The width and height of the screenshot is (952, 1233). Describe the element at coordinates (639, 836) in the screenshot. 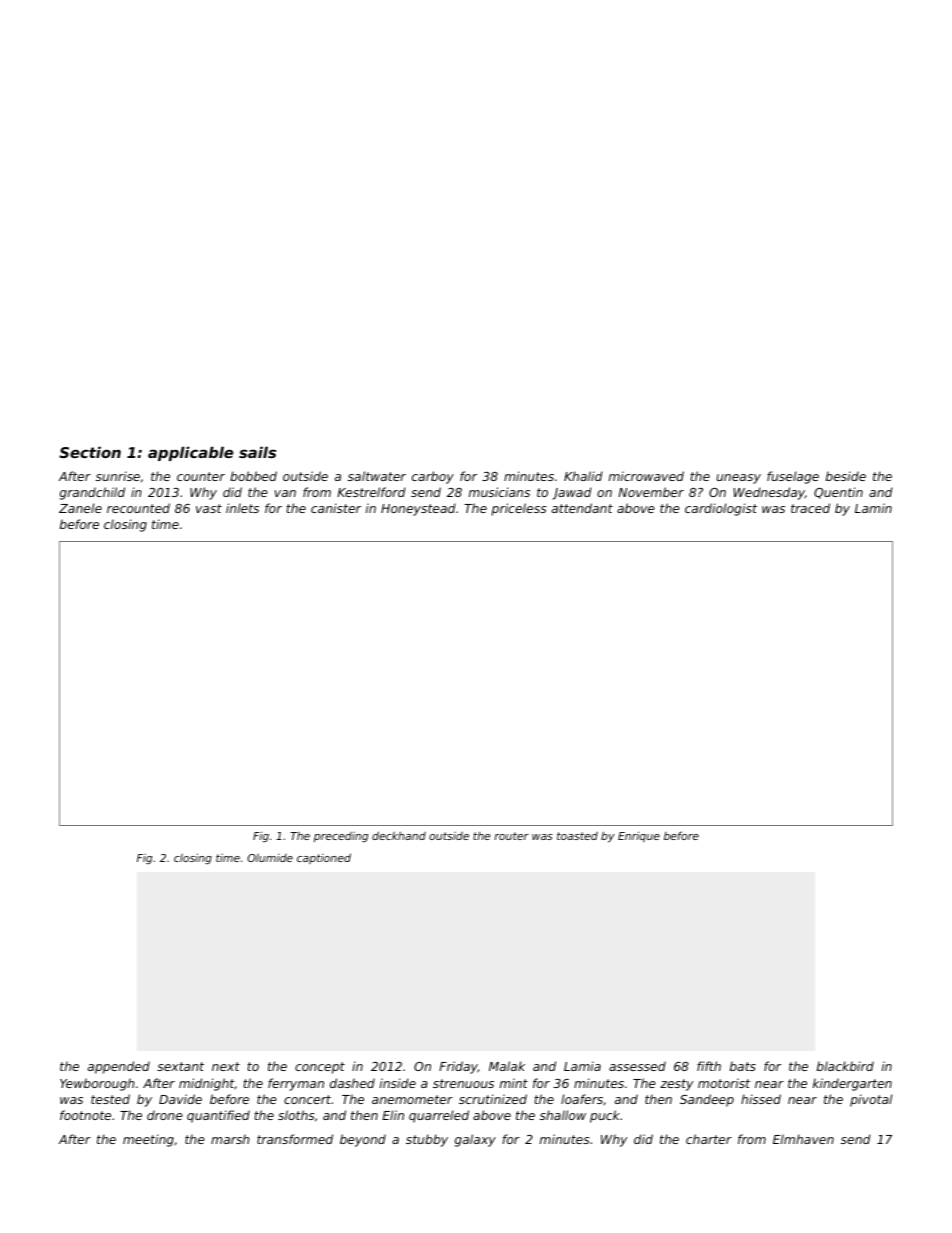

I see `Enrique` at that location.
